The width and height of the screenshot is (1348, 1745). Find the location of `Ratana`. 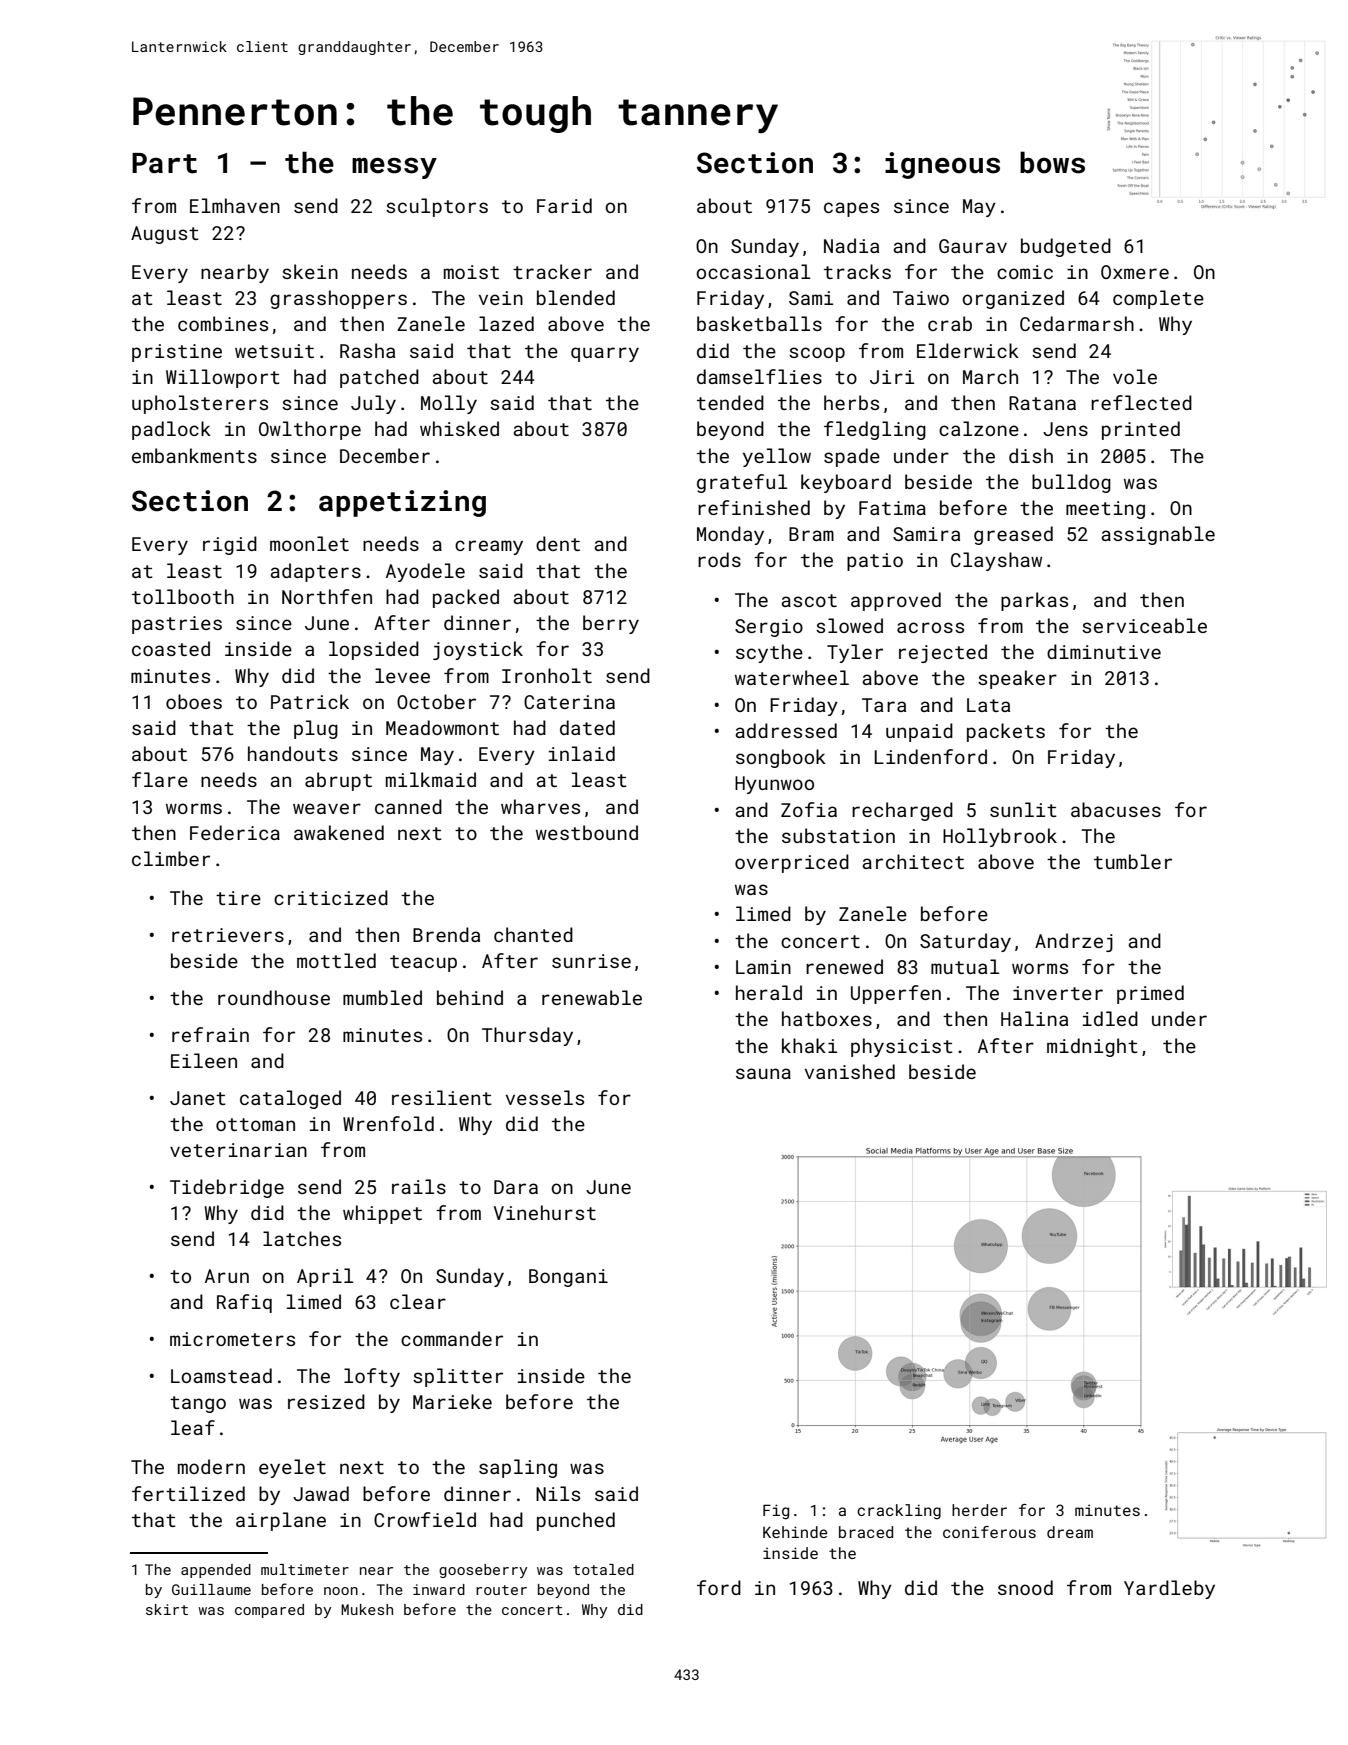

Ratana is located at coordinates (1042, 403).
